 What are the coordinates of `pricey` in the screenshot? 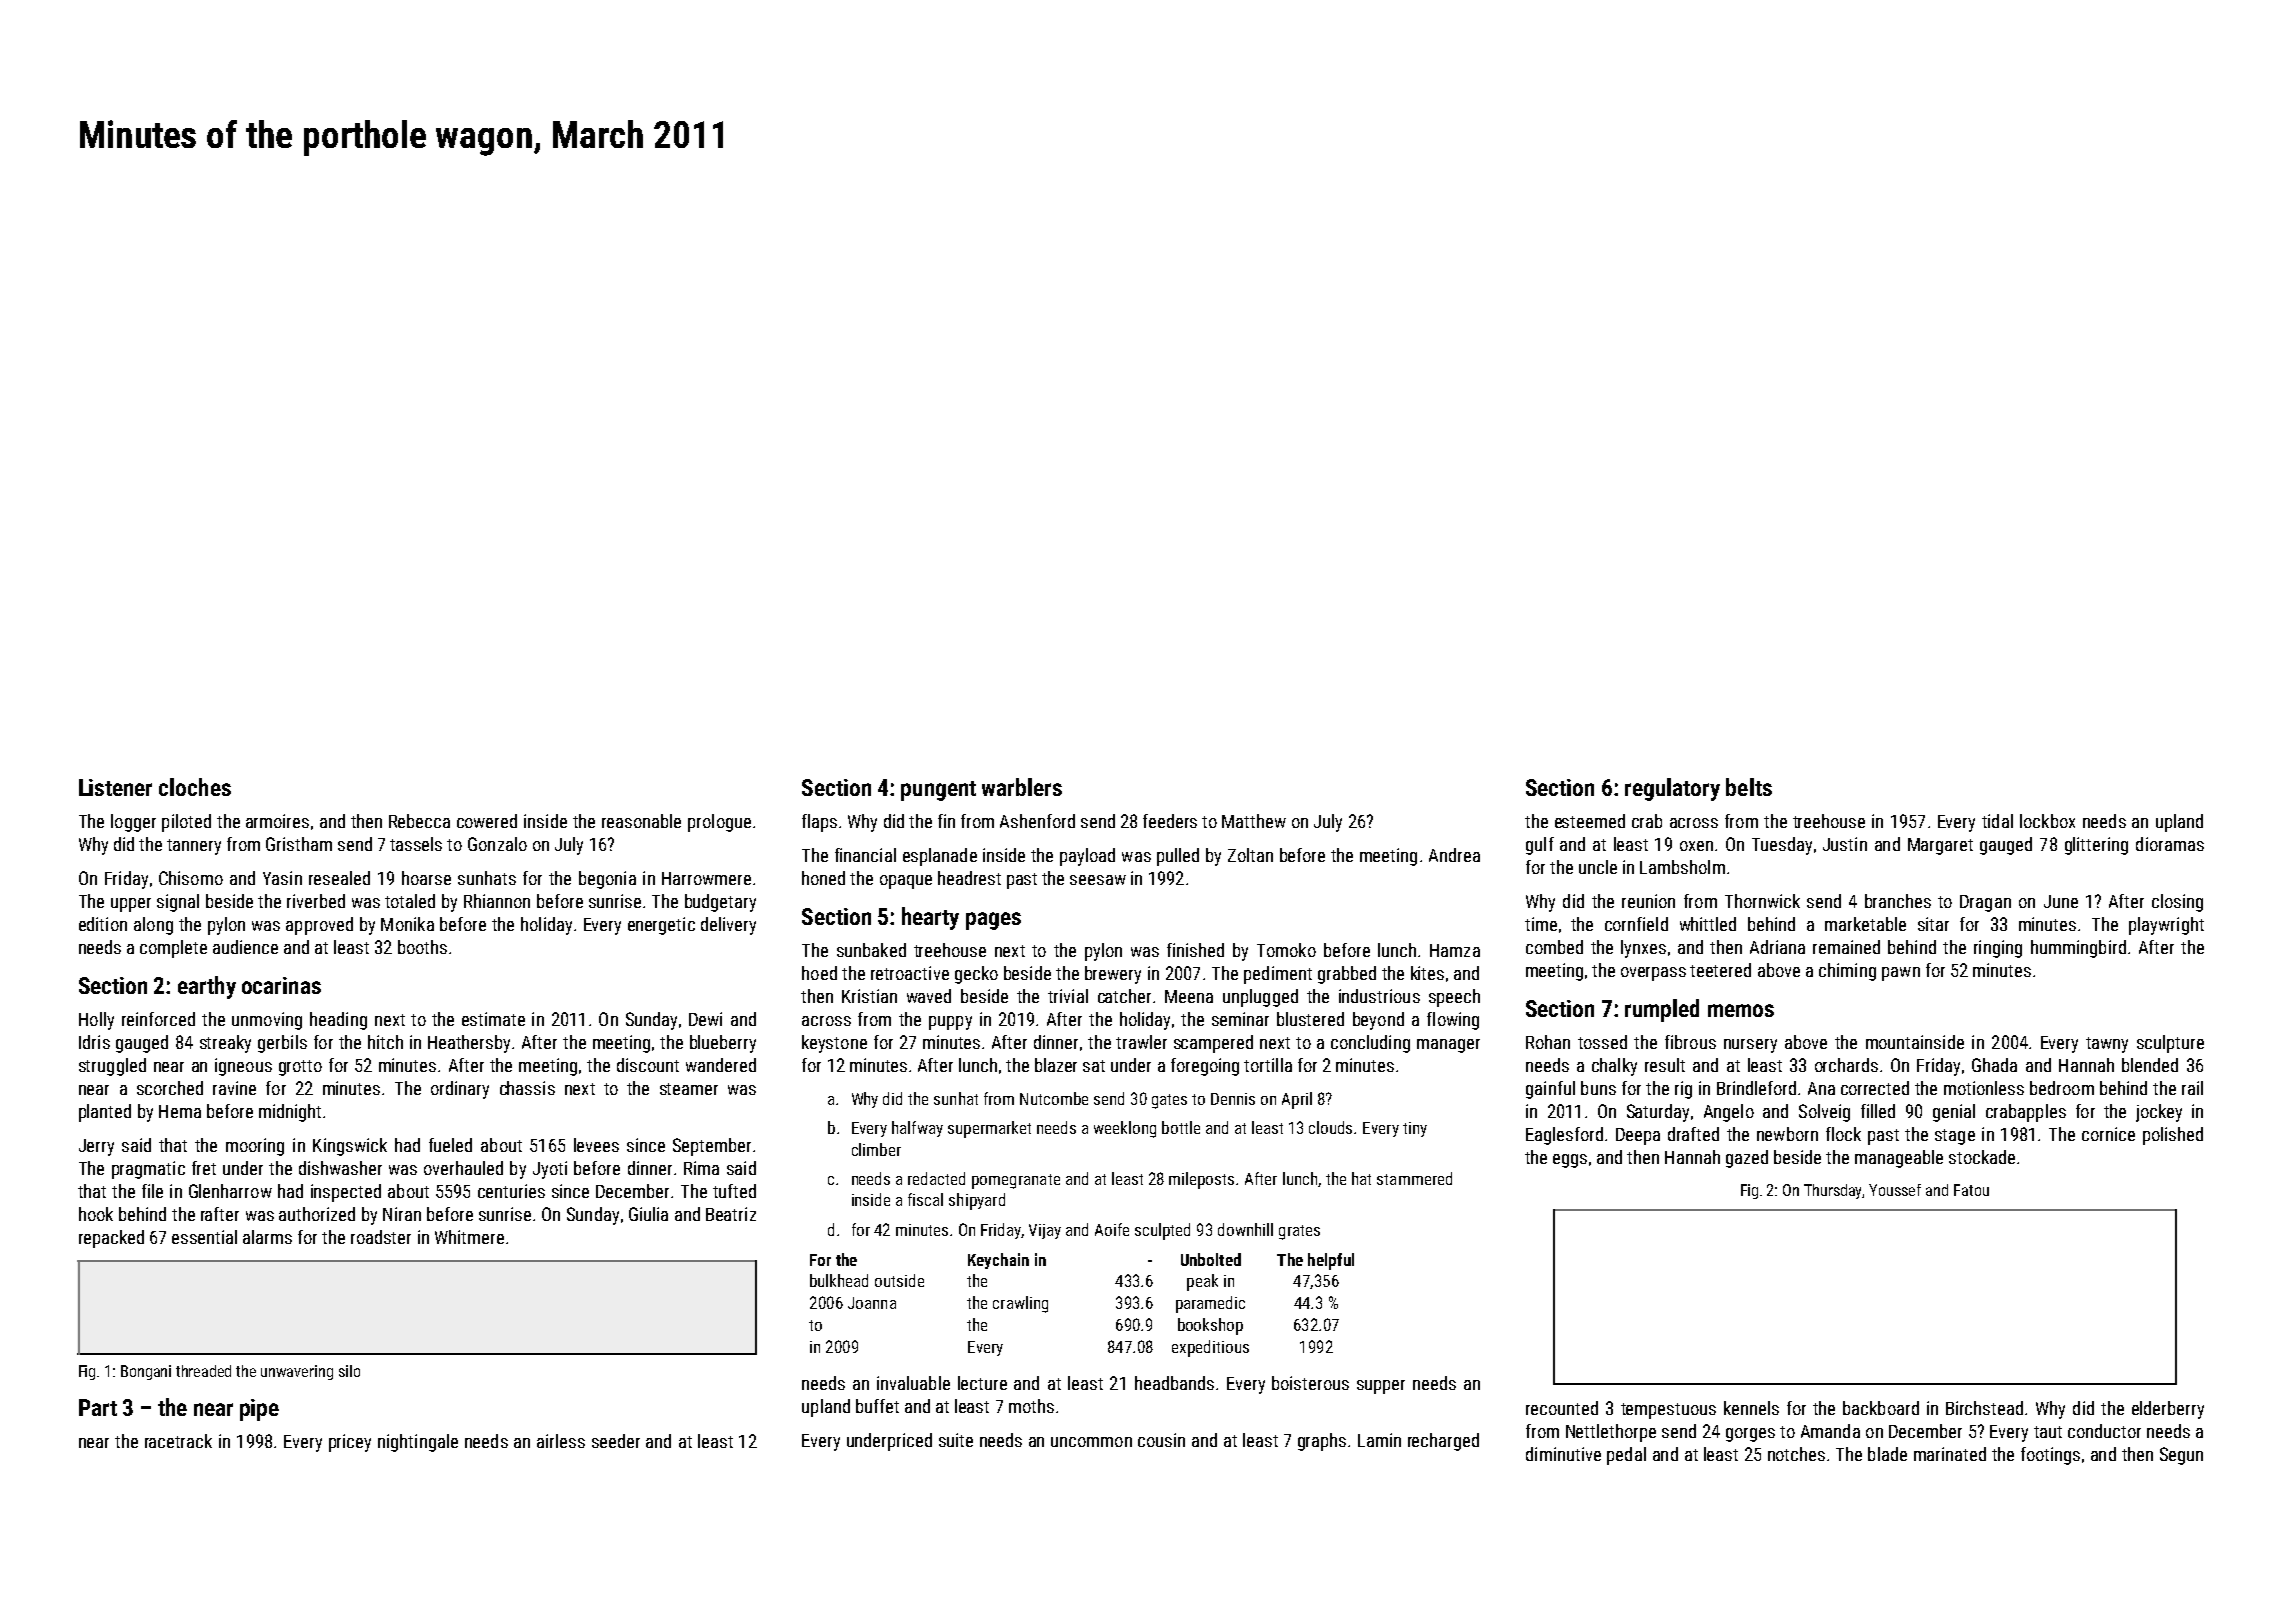 It's located at (350, 1443).
